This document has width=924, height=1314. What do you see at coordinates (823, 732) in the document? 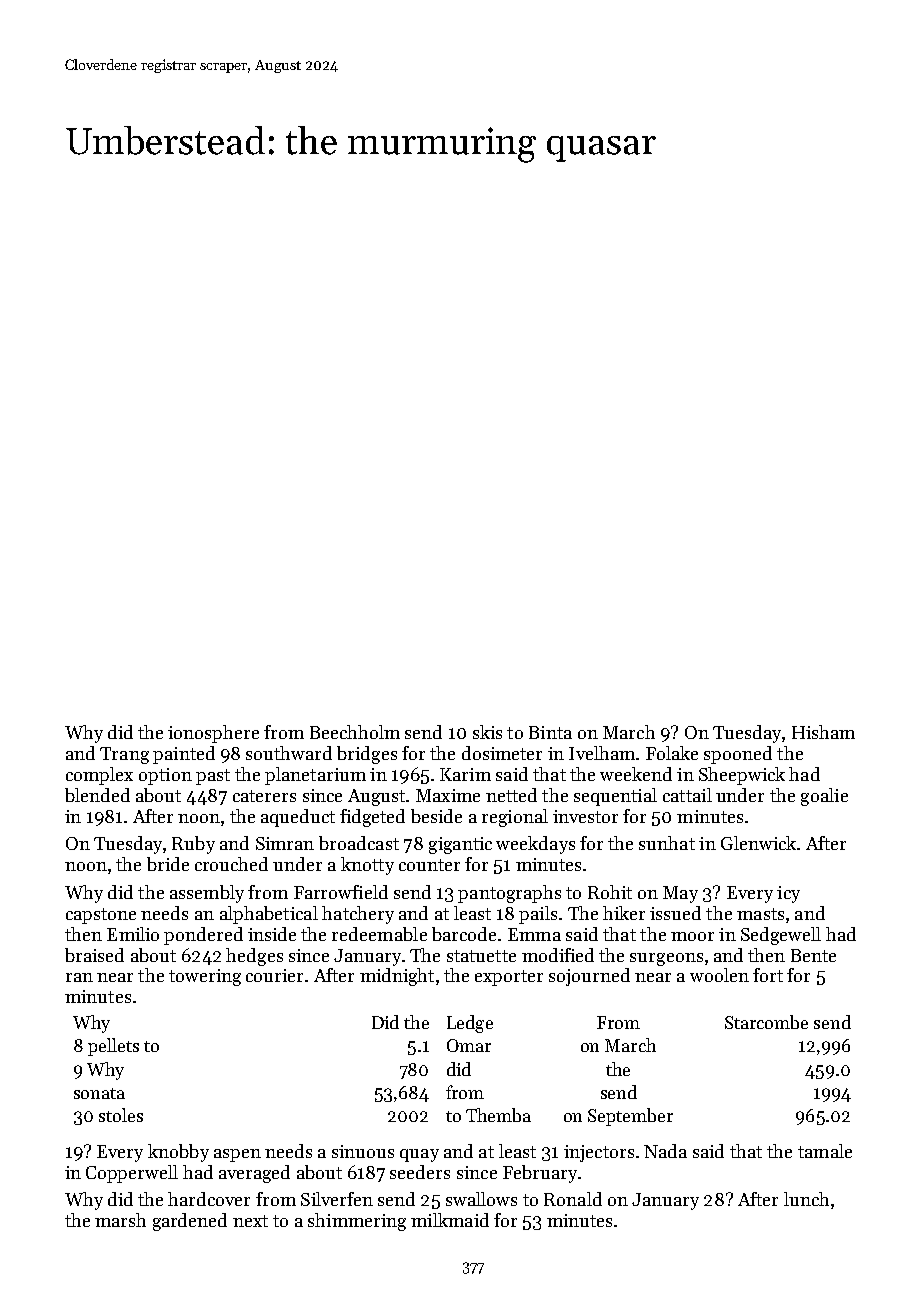
I see `Hisham` at bounding box center [823, 732].
